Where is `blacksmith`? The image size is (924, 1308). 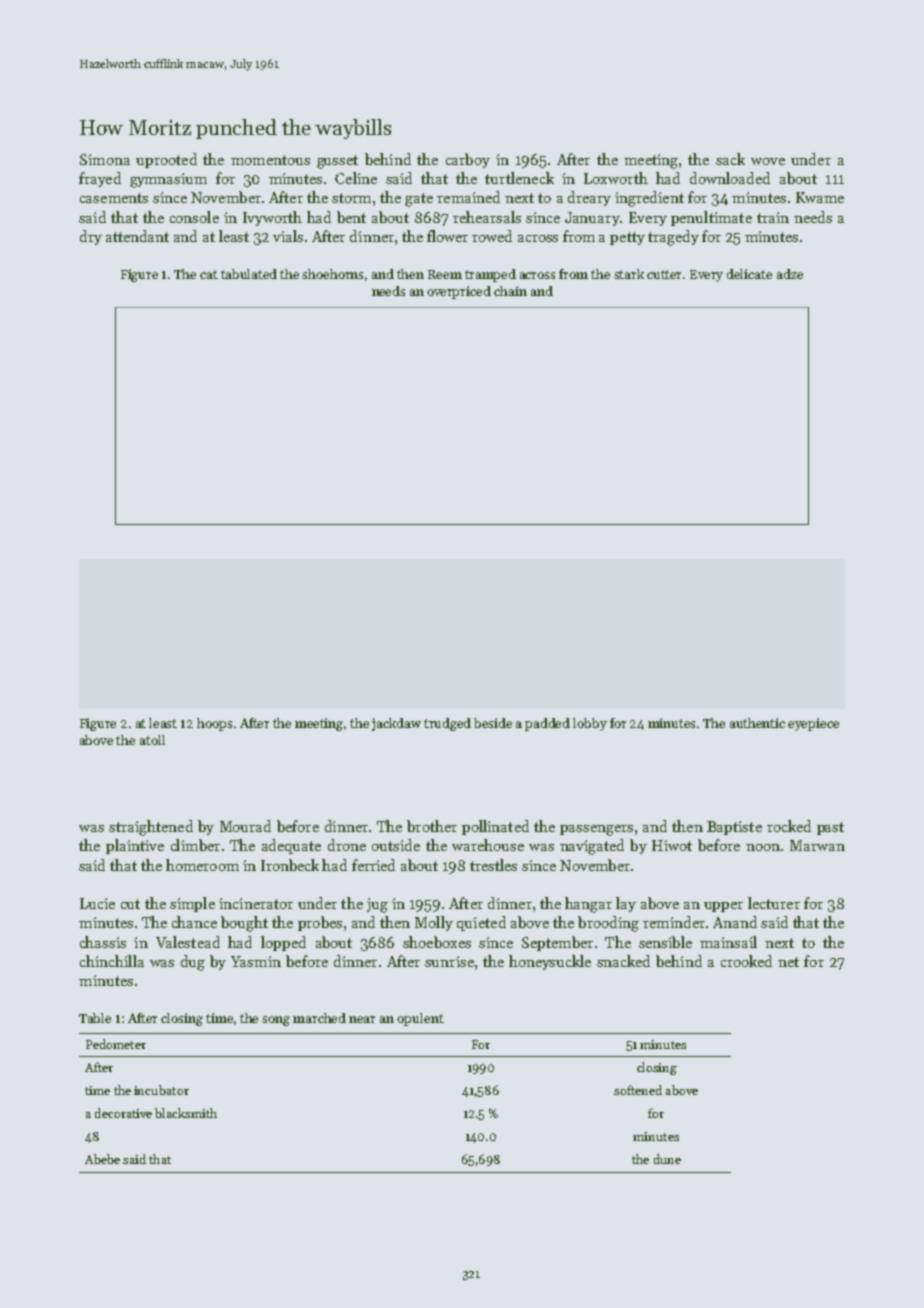
blacksmith is located at coordinates (186, 1113).
